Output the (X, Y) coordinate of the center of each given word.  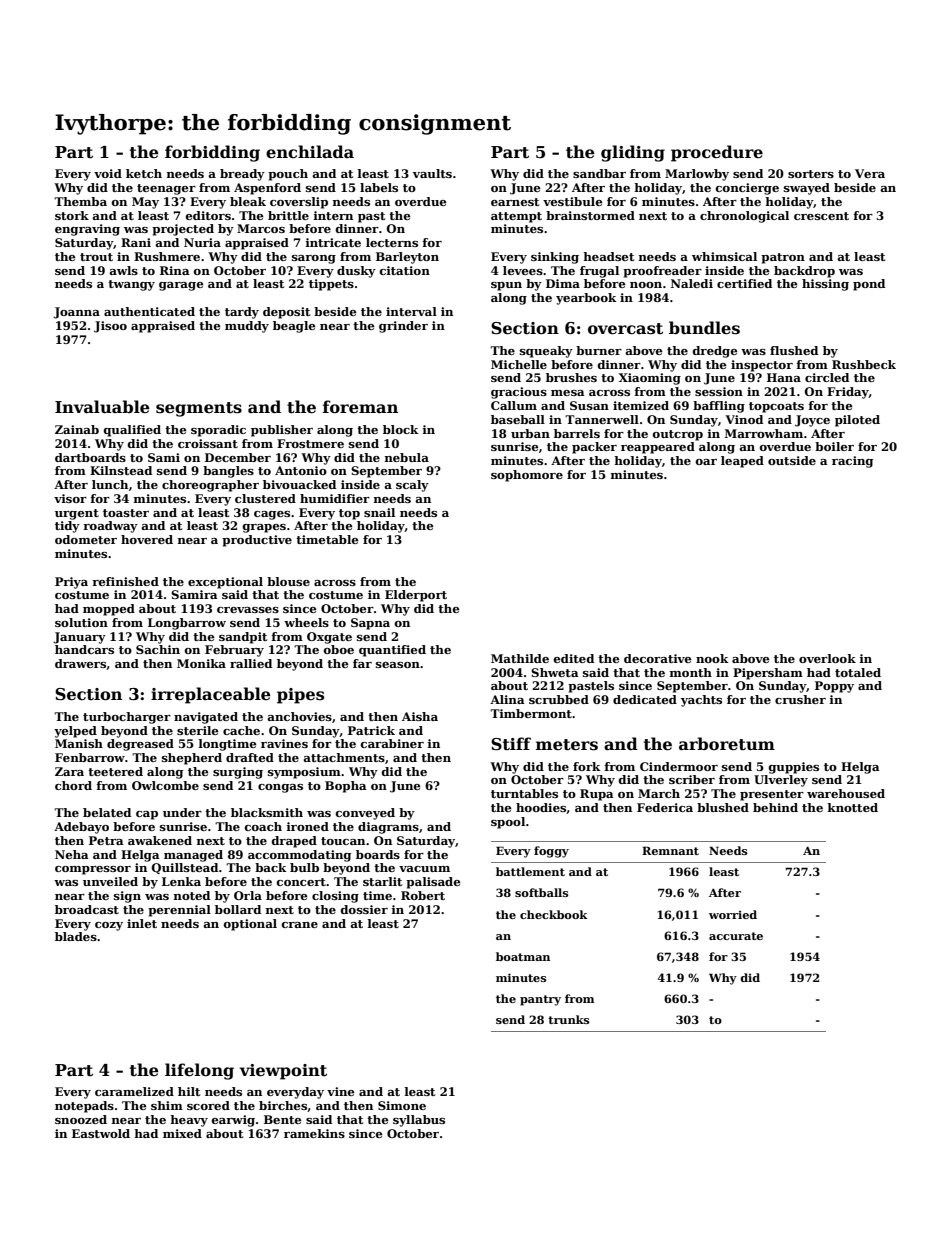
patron (783, 258)
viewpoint (283, 1072)
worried (733, 914)
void (108, 173)
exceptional (225, 583)
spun (506, 286)
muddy (247, 327)
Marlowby (697, 175)
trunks (568, 1019)
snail (379, 512)
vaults (432, 173)
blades (76, 936)
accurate (736, 936)
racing (852, 462)
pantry (540, 1000)
